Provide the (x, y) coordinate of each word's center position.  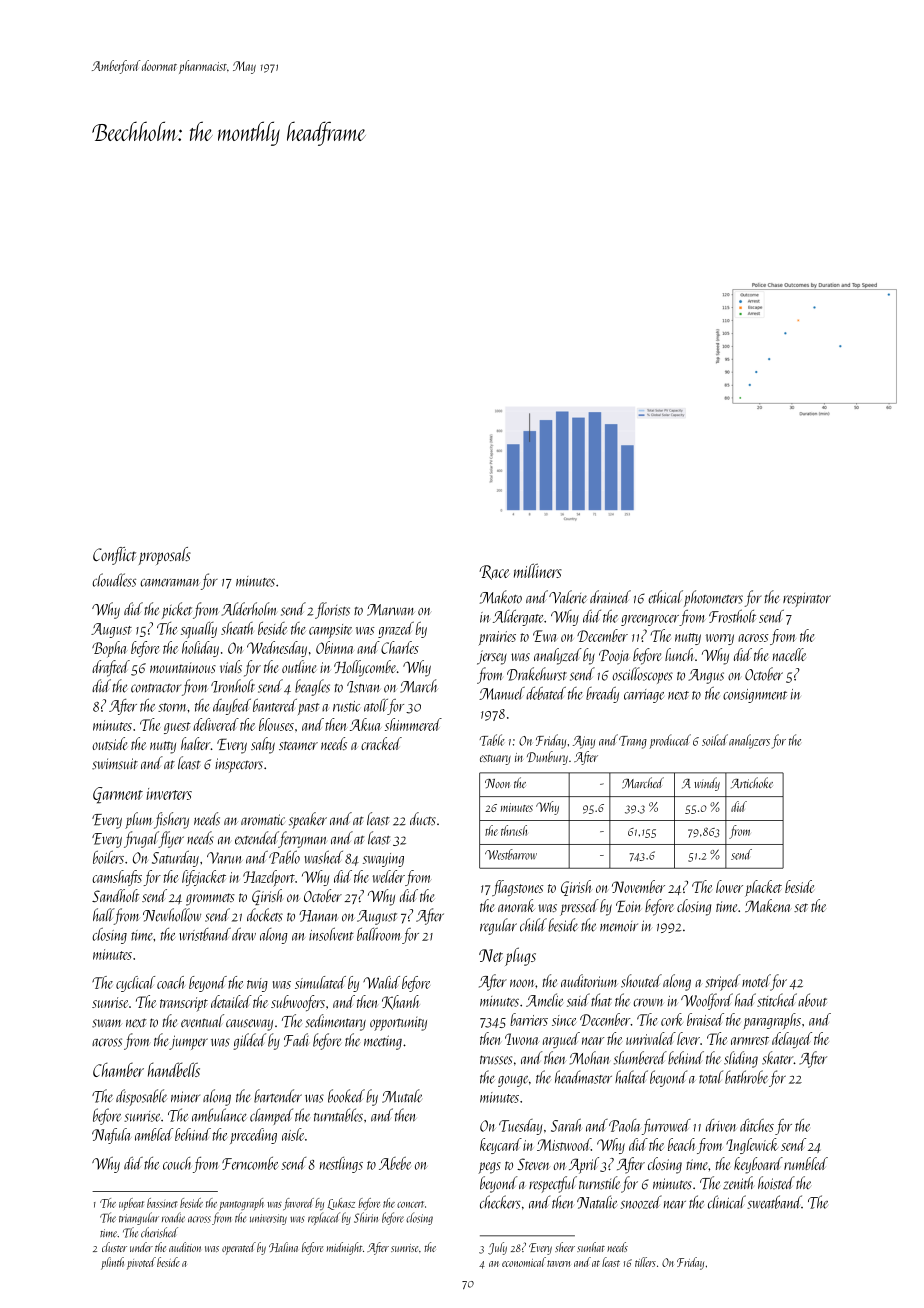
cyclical (135, 984)
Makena (768, 905)
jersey (492, 657)
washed (324, 857)
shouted (641, 981)
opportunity (398, 1024)
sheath (237, 628)
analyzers (749, 741)
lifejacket (204, 878)
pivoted (141, 1263)
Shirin (366, 1217)
